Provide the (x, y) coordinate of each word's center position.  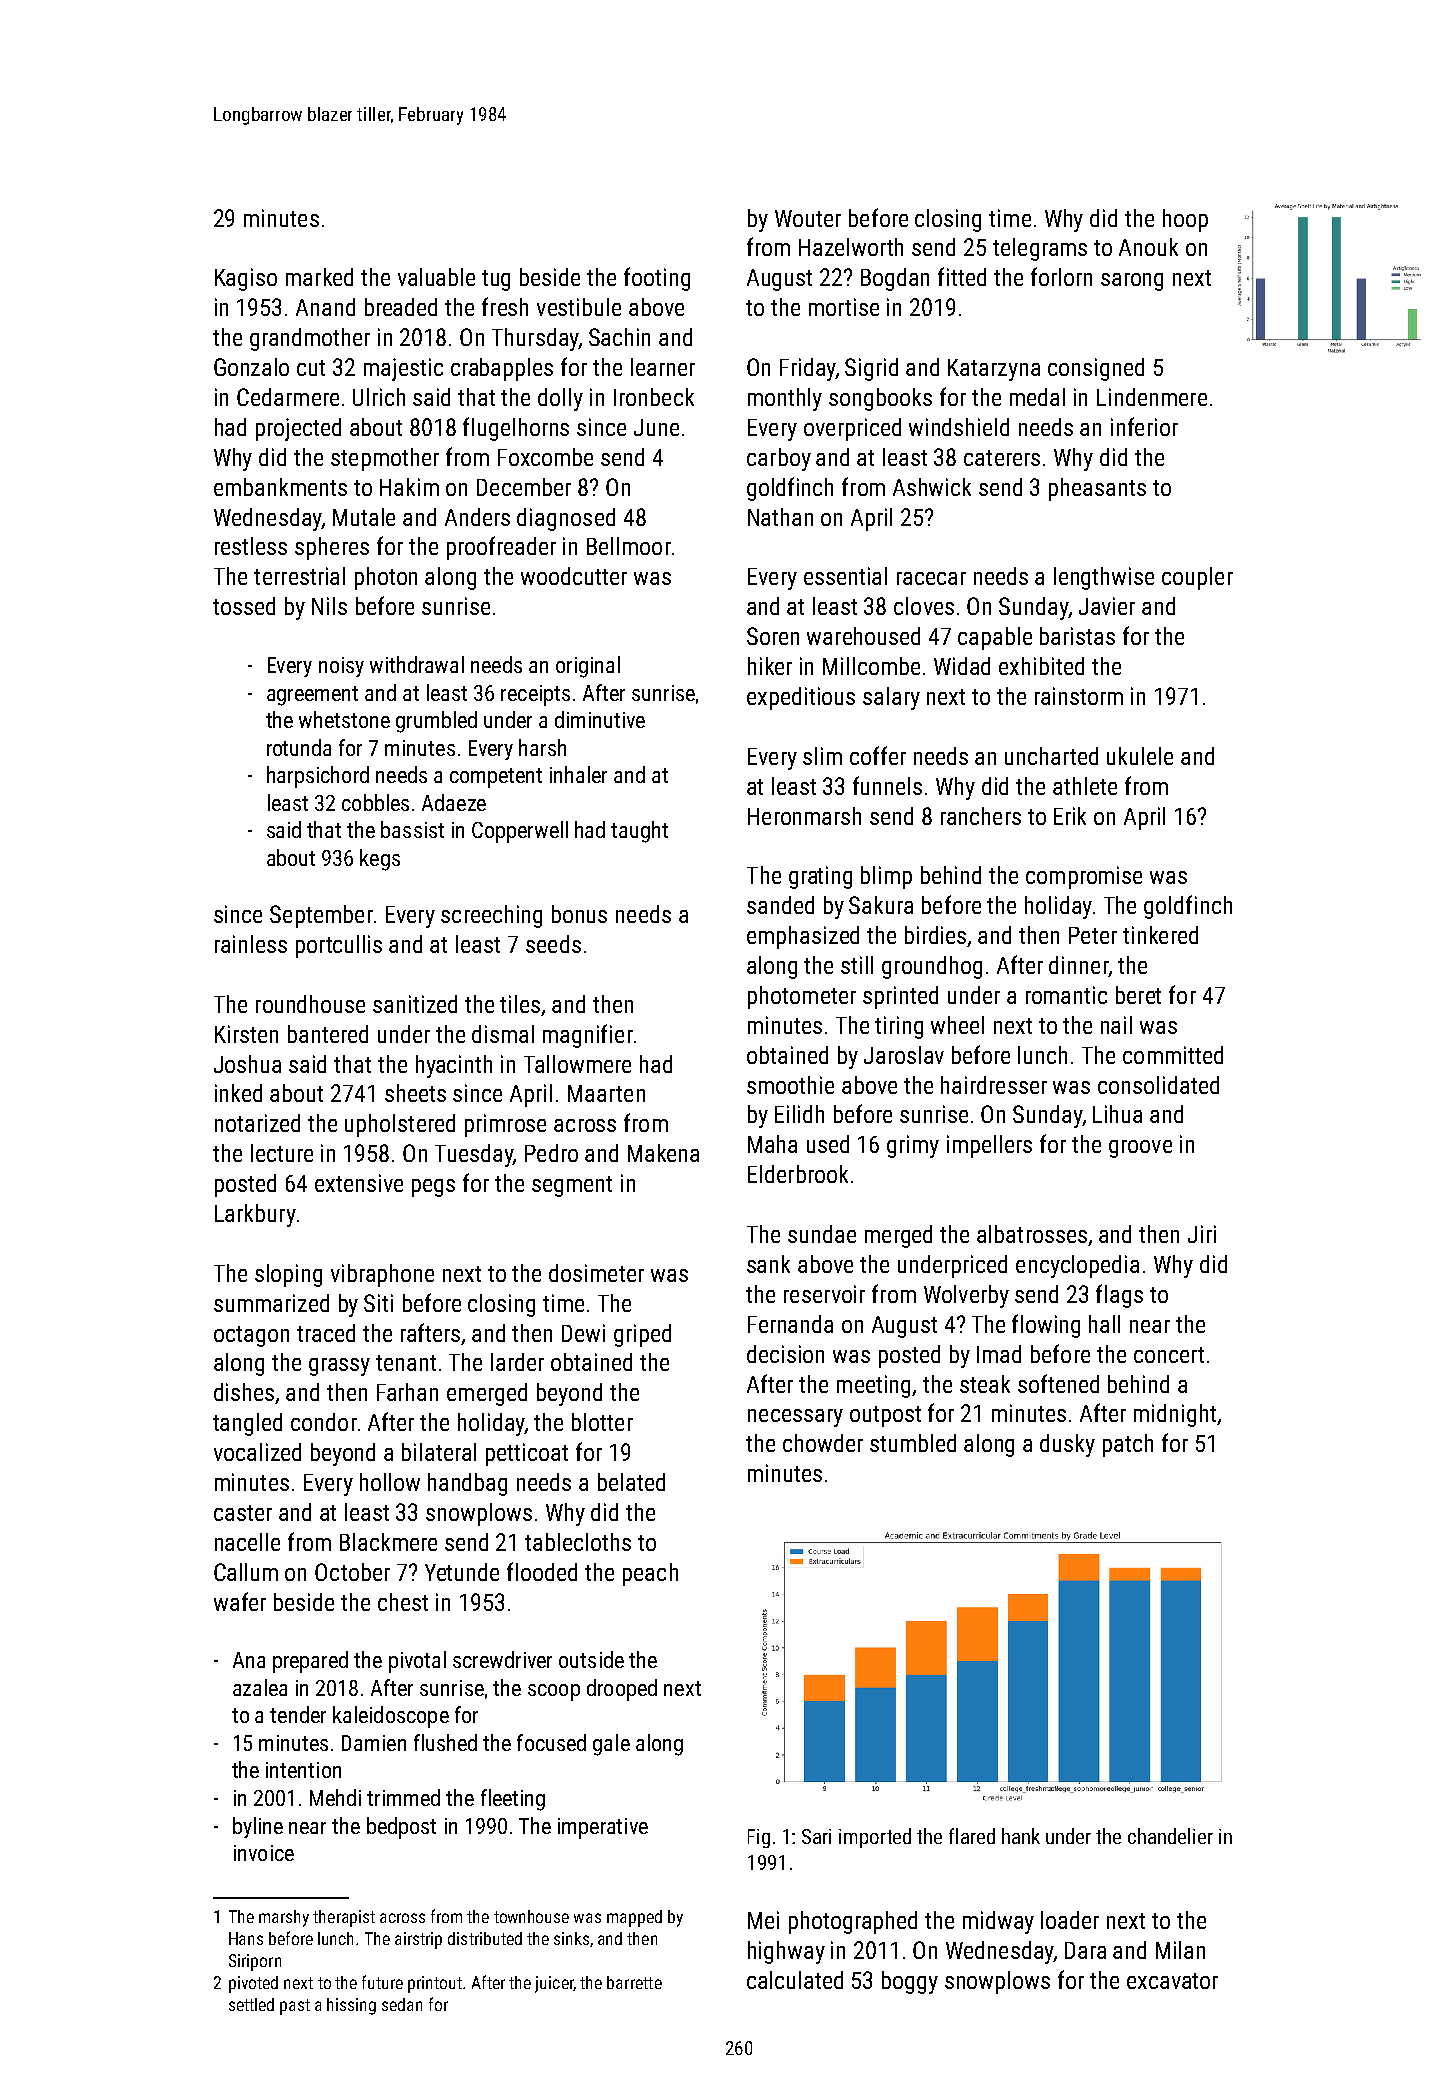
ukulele (1140, 756)
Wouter (808, 218)
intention (303, 1770)
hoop (1185, 220)
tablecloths (578, 1542)
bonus (579, 914)
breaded (401, 307)
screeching (491, 916)
